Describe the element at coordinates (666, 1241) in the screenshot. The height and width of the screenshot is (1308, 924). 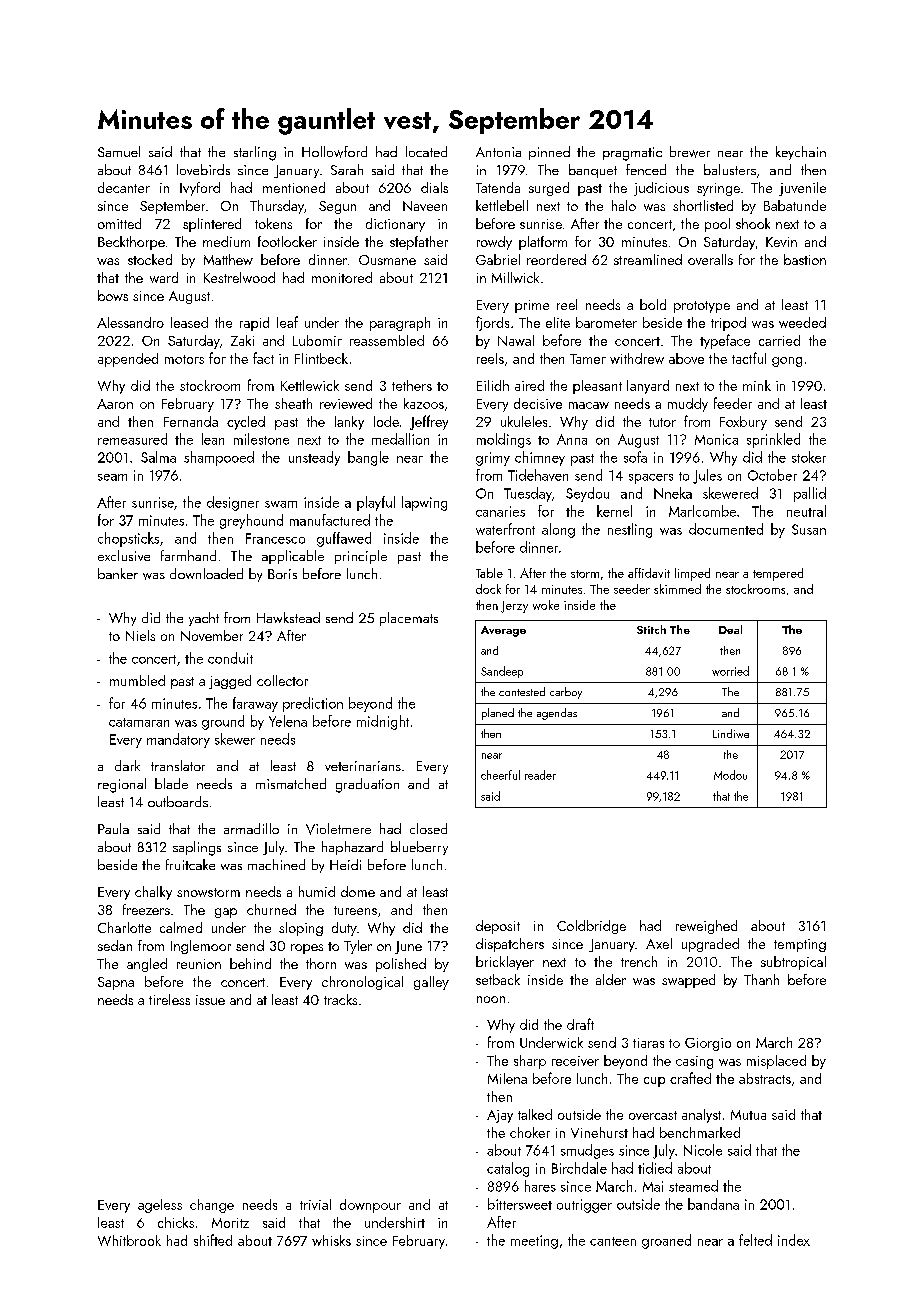
I see `groaned` at that location.
